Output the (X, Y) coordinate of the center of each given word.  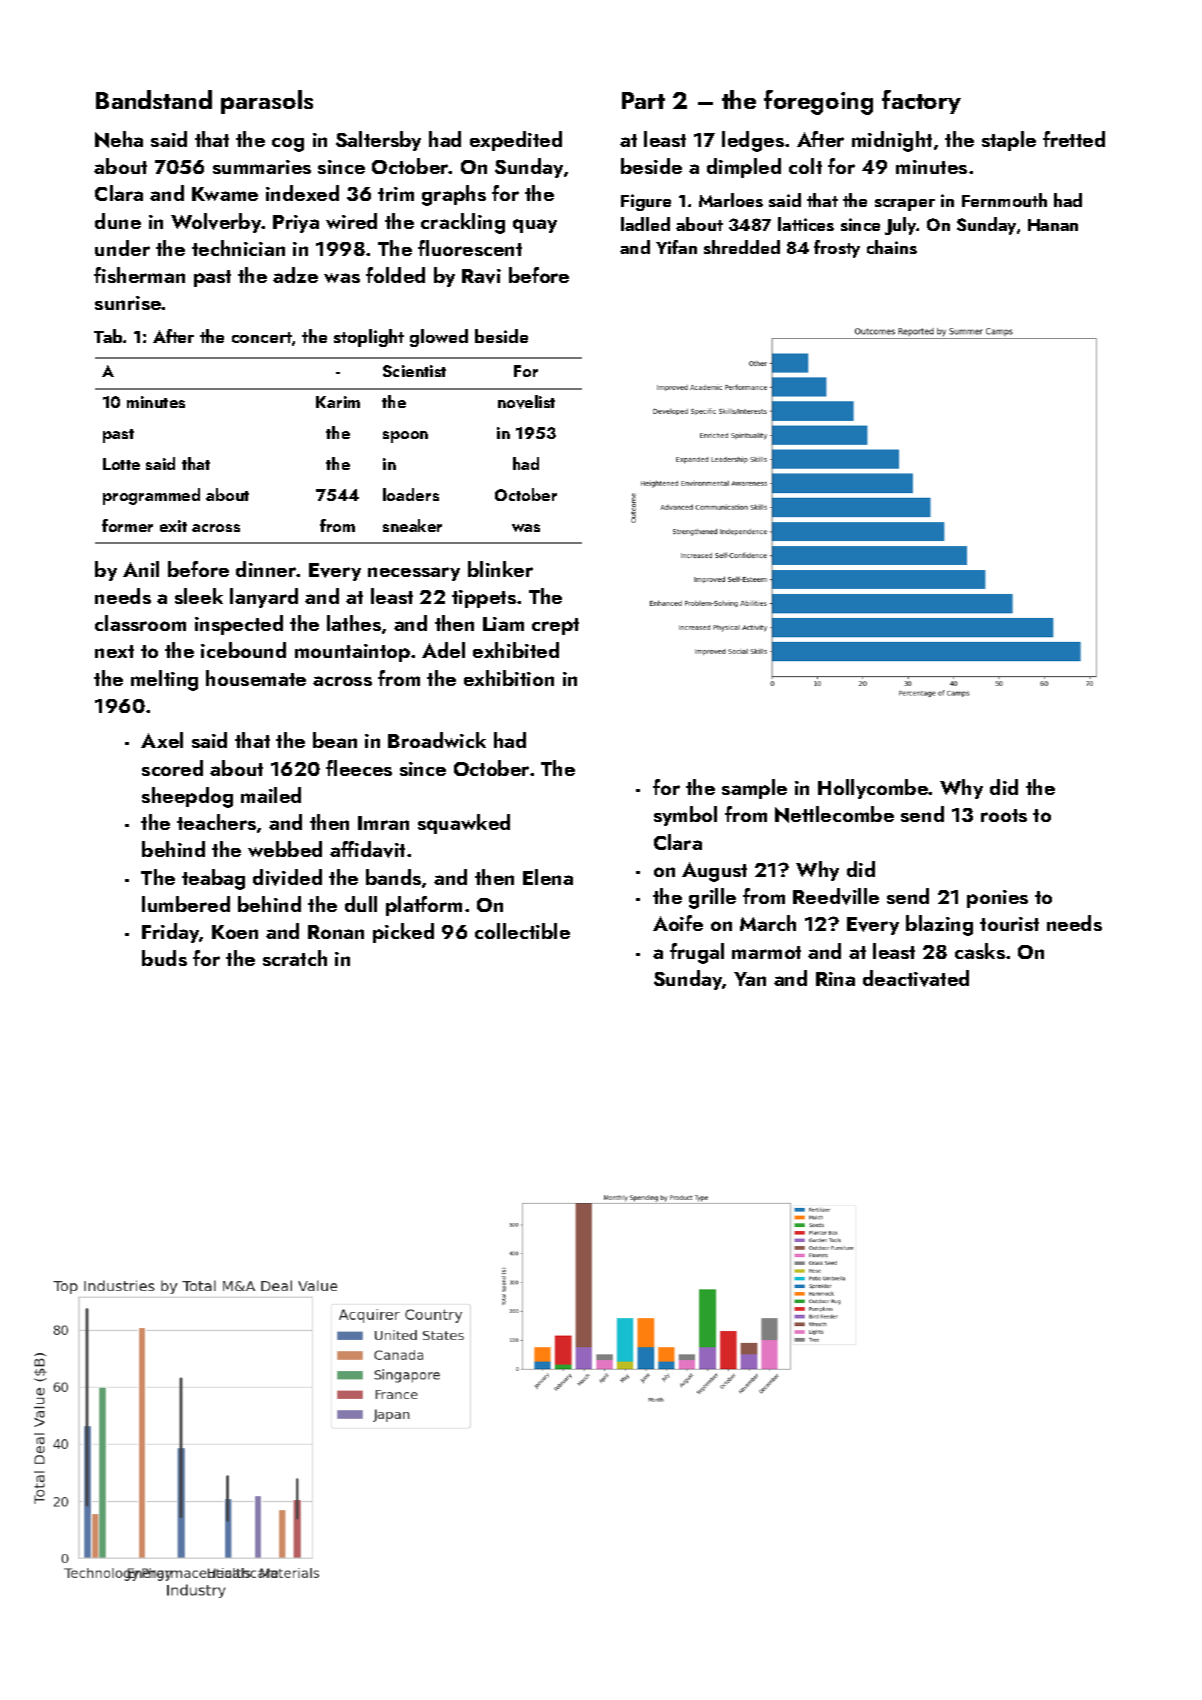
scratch (295, 958)
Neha (119, 139)
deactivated (916, 978)
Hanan (1053, 225)
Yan (750, 979)
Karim (338, 402)
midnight (892, 141)
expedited (516, 141)
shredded (742, 247)
